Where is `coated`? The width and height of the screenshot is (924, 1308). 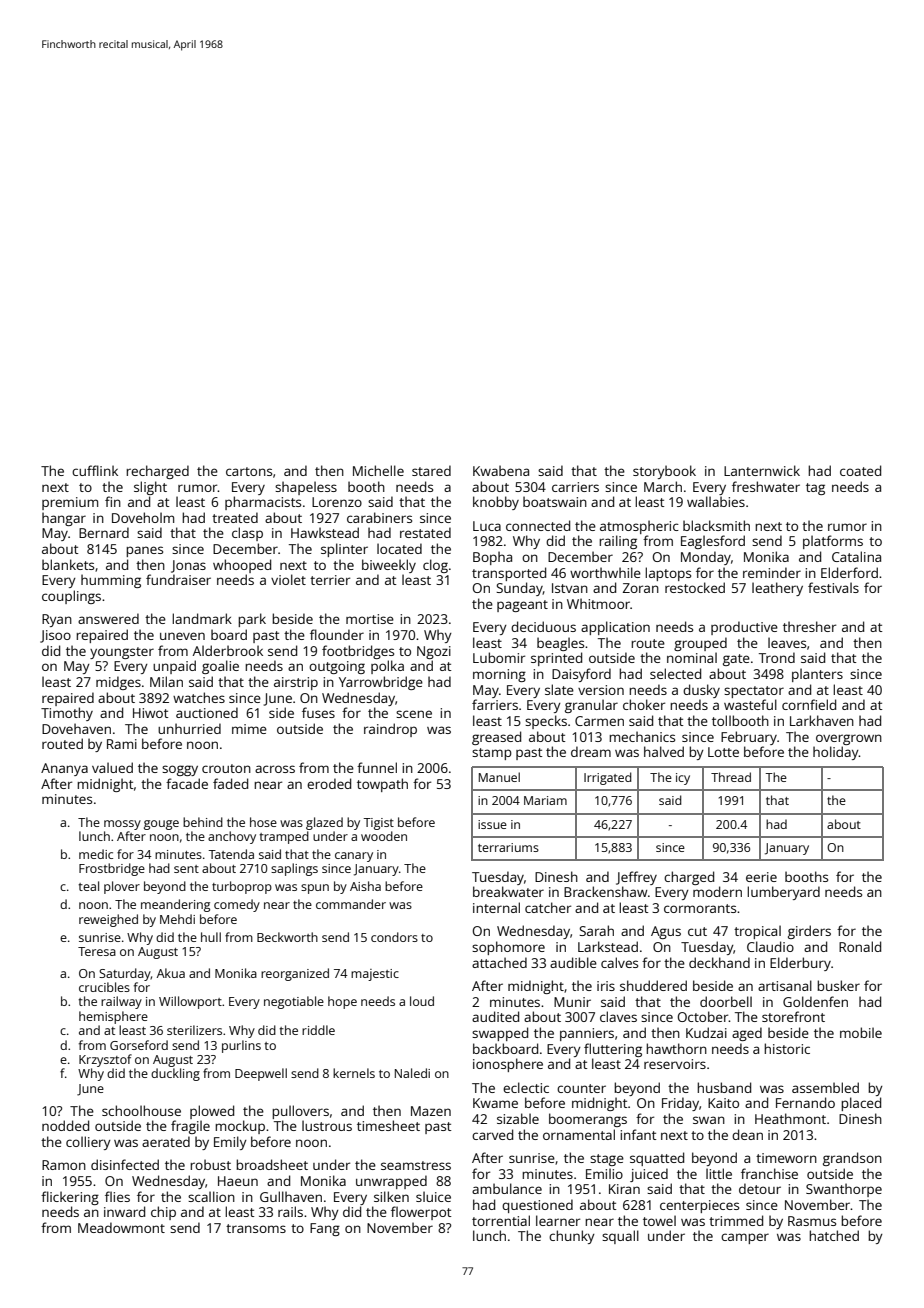 coated is located at coordinates (860, 470).
